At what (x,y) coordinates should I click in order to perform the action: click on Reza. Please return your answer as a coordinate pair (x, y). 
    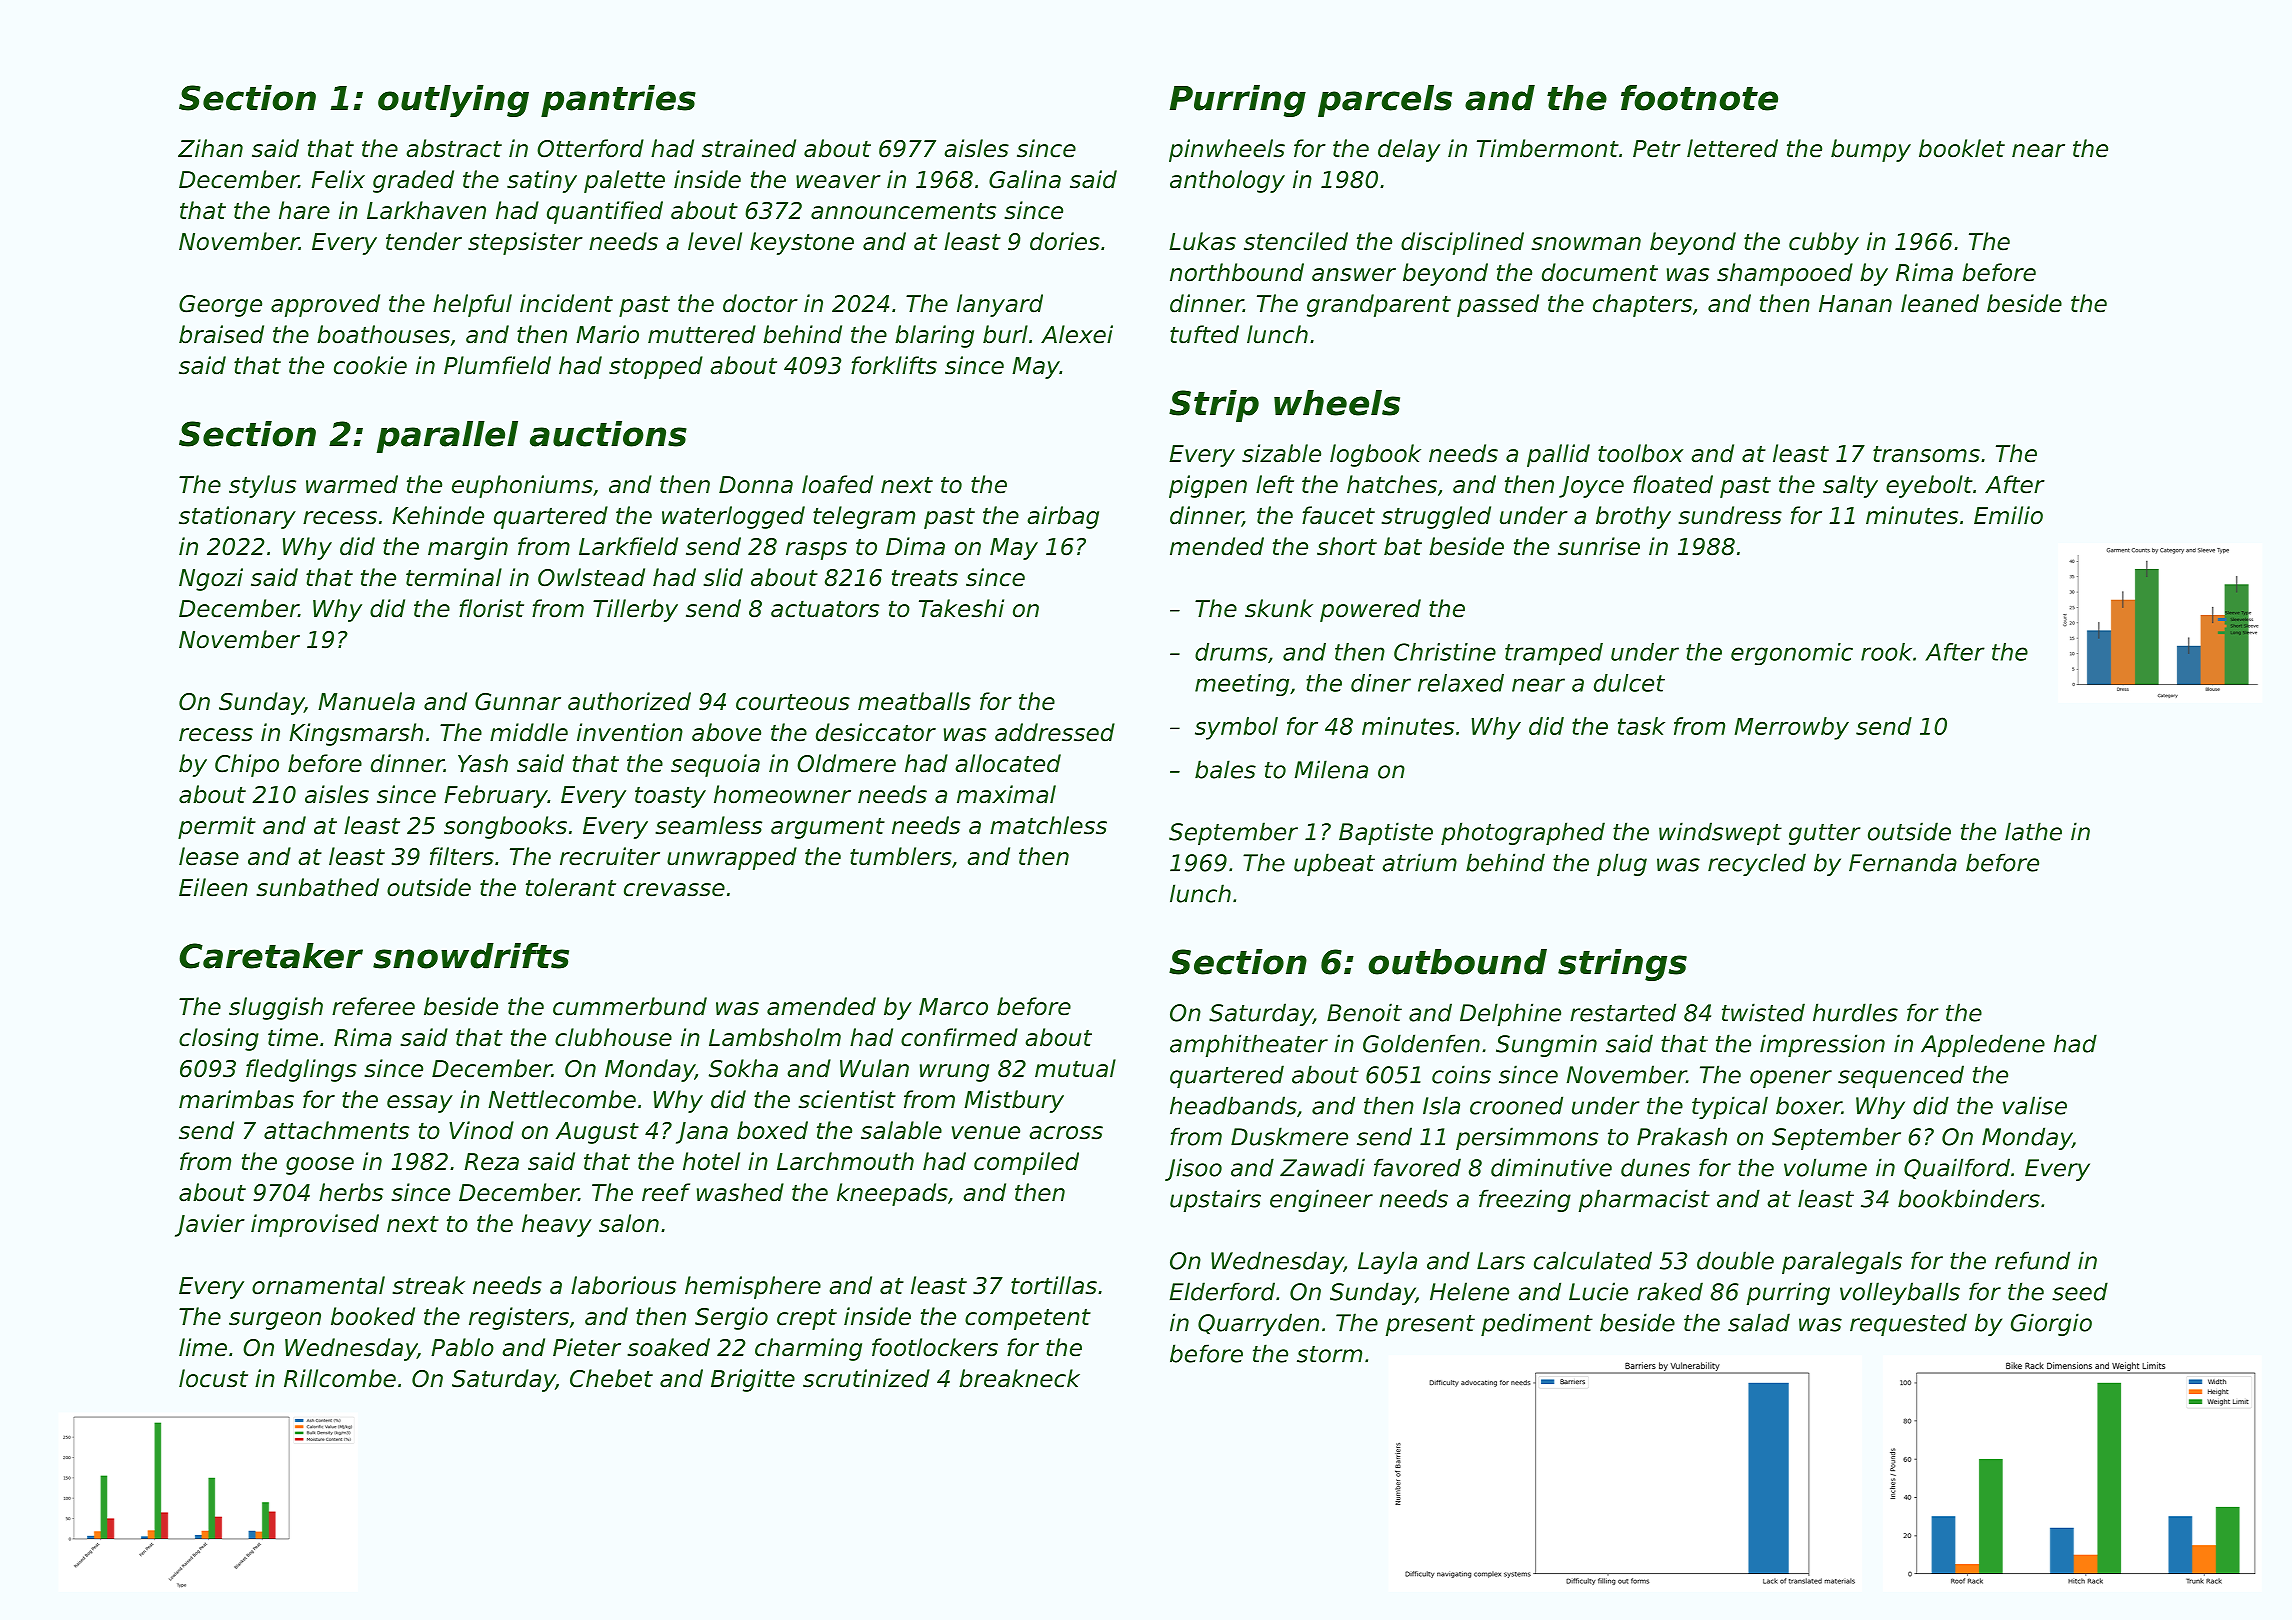
    Looking at the image, I should click on (491, 1162).
